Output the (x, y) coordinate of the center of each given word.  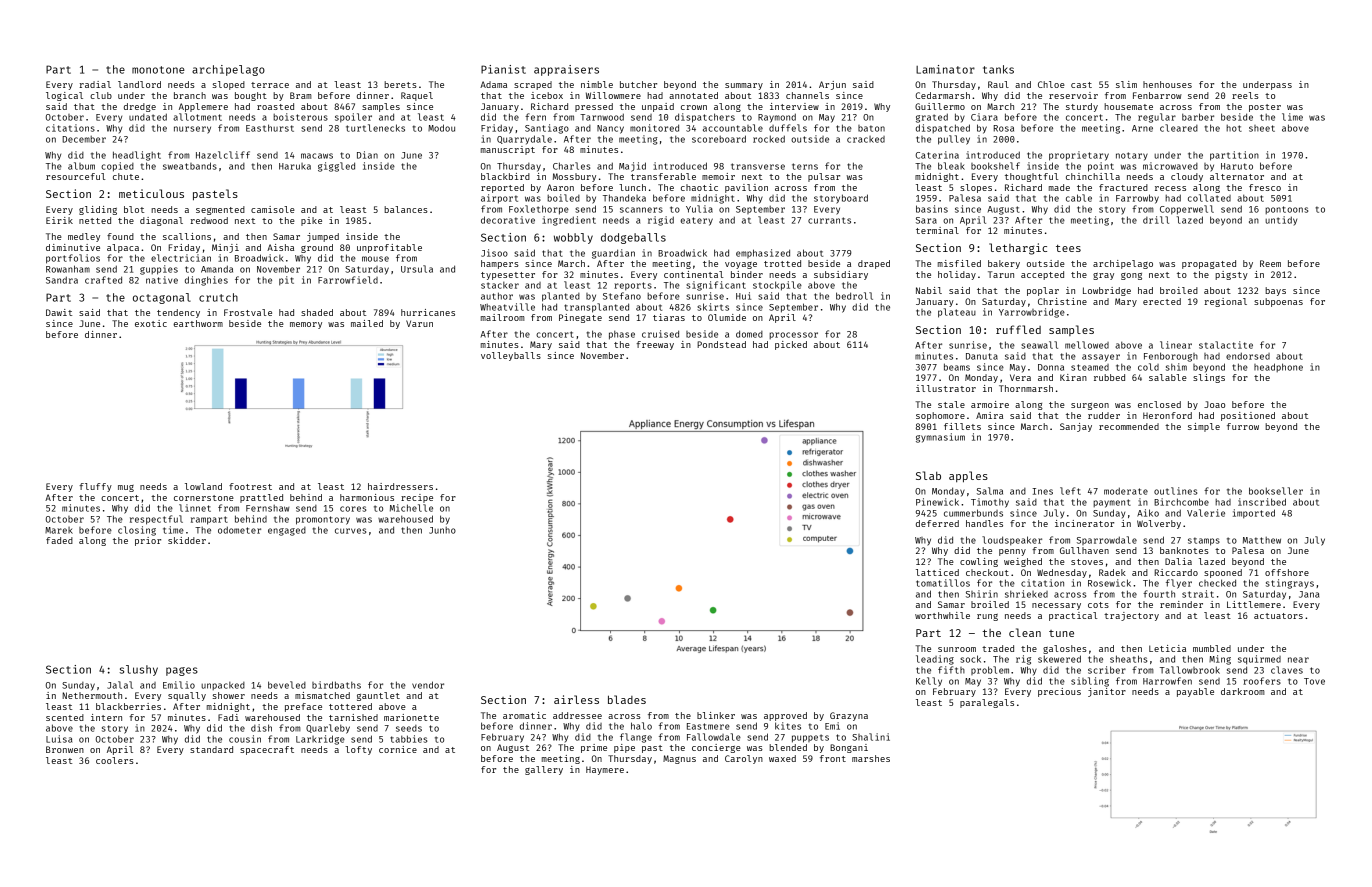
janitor (1107, 692)
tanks (998, 69)
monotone (158, 70)
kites (788, 726)
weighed (1023, 562)
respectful (156, 520)
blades (627, 699)
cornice (398, 749)
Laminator (945, 69)
